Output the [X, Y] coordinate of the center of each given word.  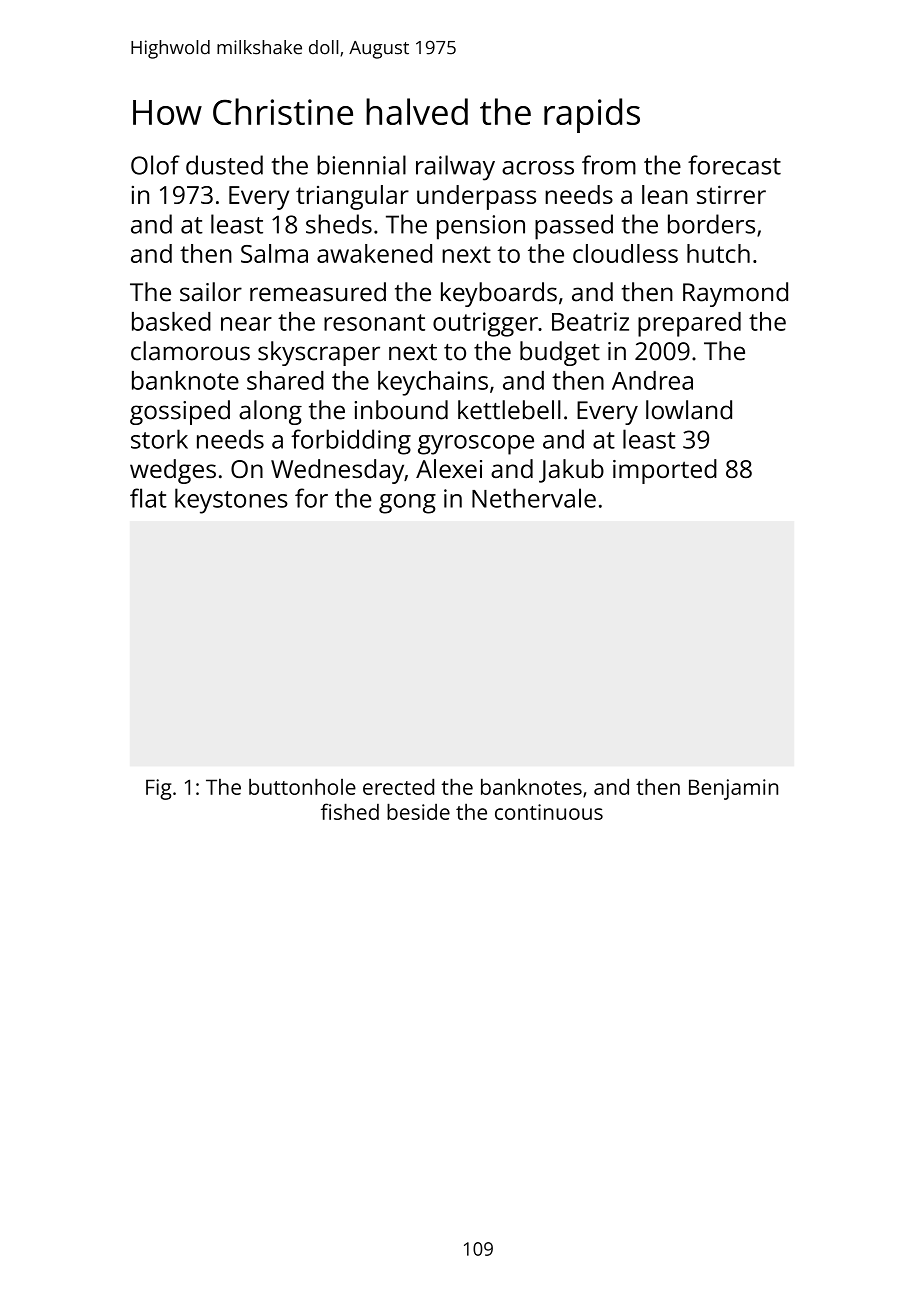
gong [407, 504]
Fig [158, 789]
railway [455, 168]
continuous [549, 812]
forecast [734, 165]
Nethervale [534, 498]
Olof [155, 165]
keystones [231, 501]
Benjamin [733, 789]
